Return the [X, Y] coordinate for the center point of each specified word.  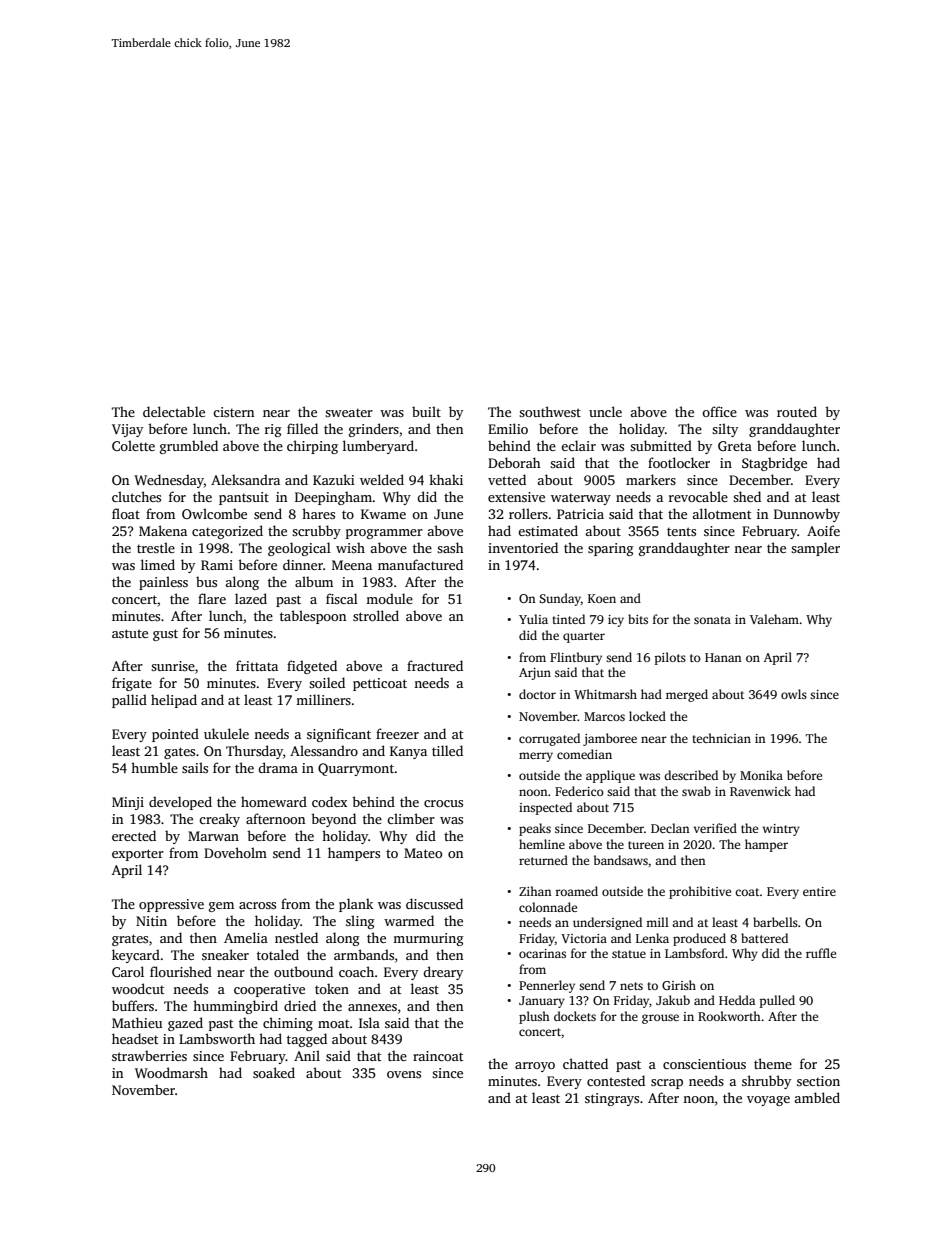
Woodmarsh [171, 1072]
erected [134, 835]
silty [725, 430]
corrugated [549, 739]
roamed [576, 891]
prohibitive [700, 892]
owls [794, 694]
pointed [175, 735]
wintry [781, 830]
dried [300, 1005]
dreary [443, 973]
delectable [174, 411]
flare [212, 598]
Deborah [514, 462]
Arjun [535, 674]
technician [721, 738]
